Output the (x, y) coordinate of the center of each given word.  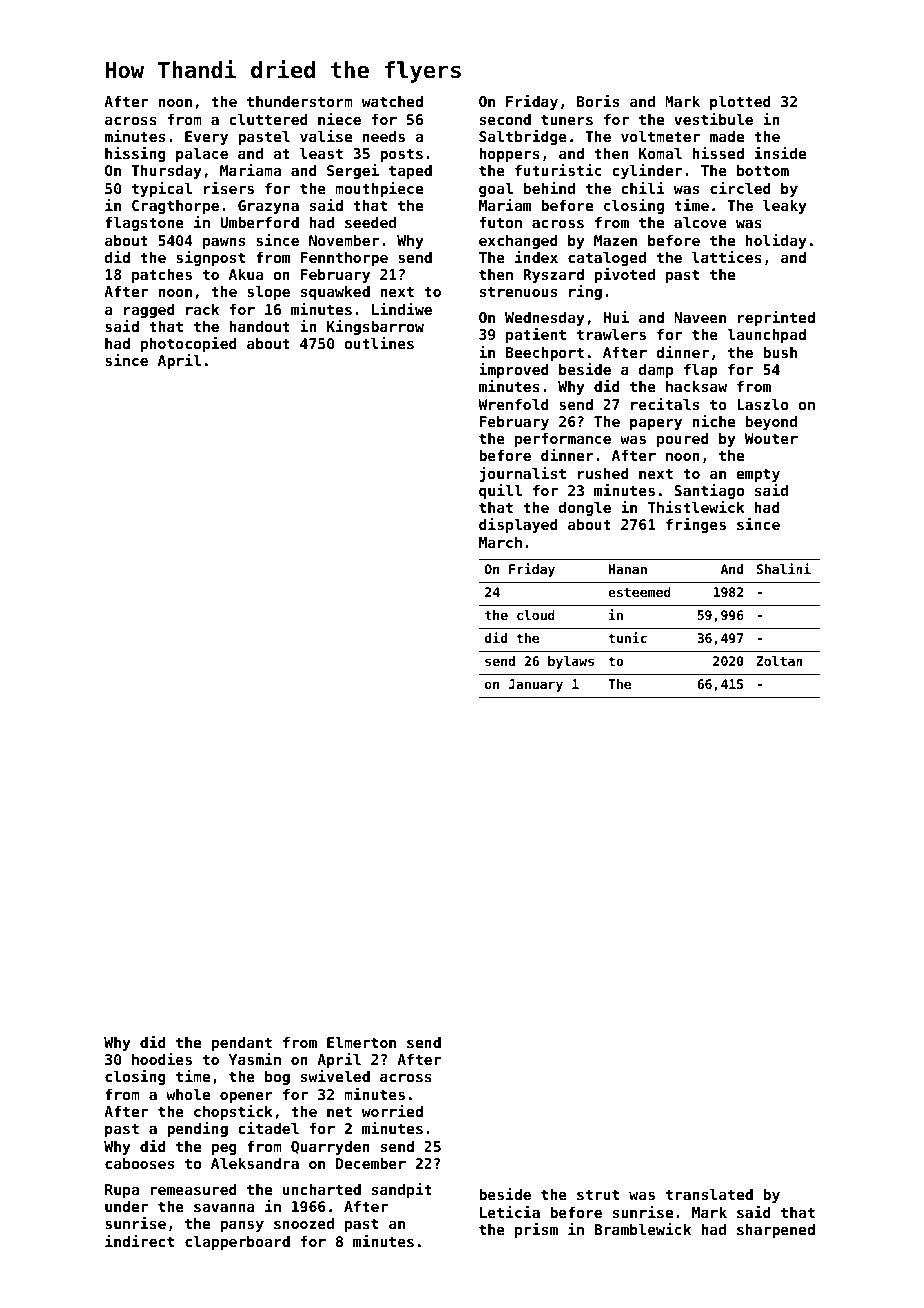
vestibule (713, 119)
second (505, 119)
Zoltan (779, 661)
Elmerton (361, 1042)
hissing (135, 154)
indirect (139, 1241)
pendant (242, 1044)
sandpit (402, 1190)
